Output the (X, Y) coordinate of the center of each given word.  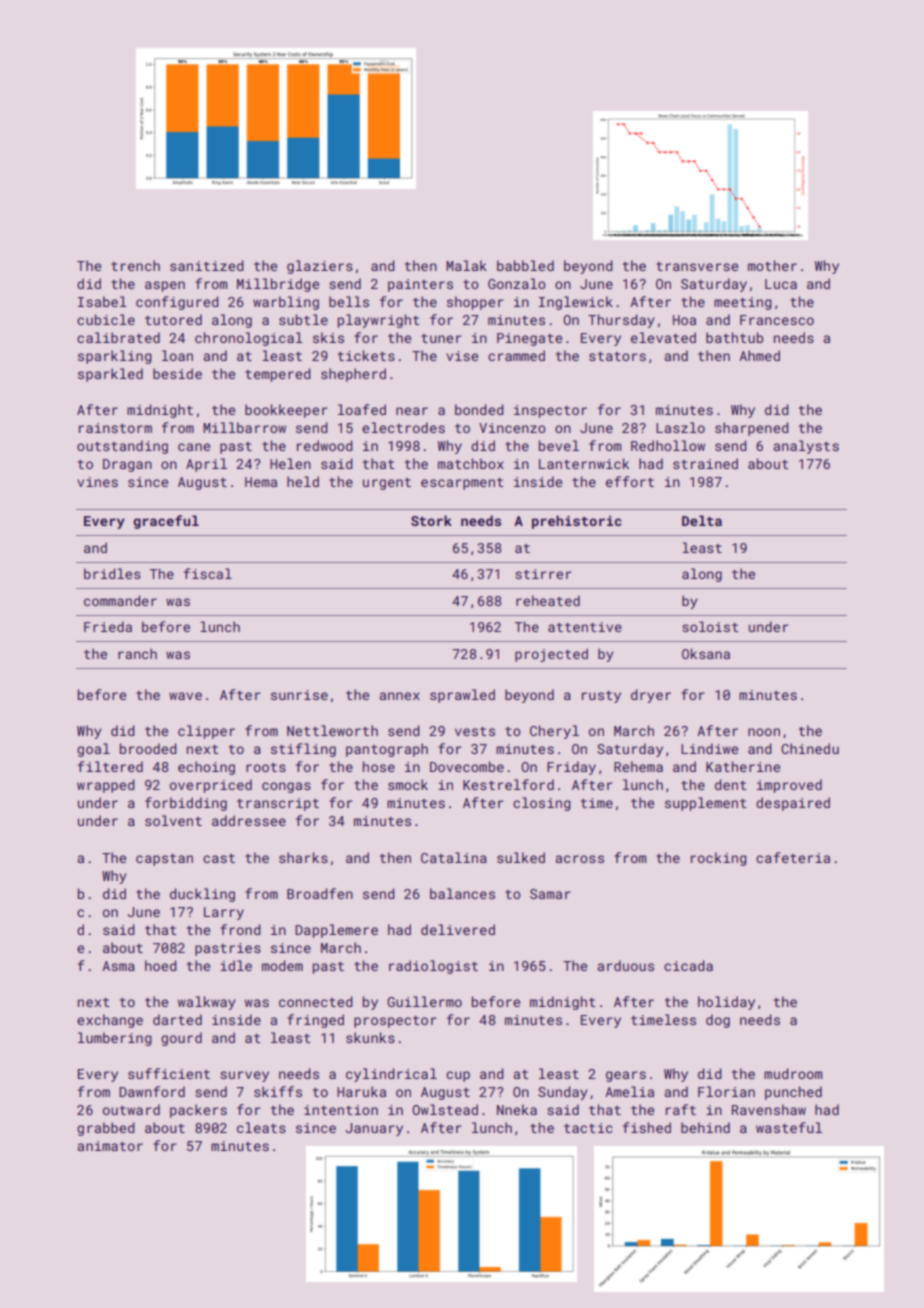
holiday (726, 1003)
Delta (702, 520)
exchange (110, 1021)
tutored (173, 319)
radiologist (433, 967)
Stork (431, 520)
